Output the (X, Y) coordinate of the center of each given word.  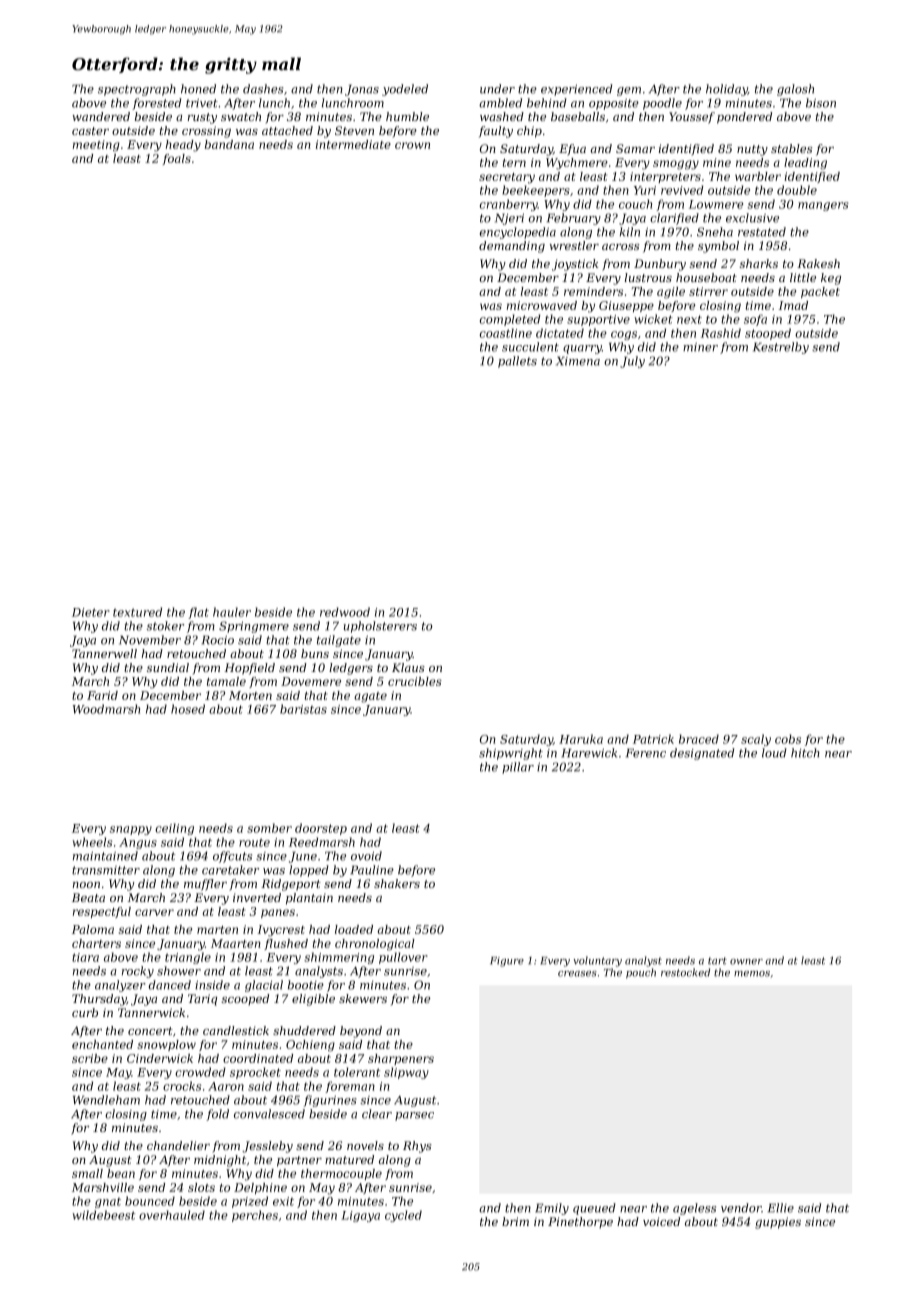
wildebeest (103, 1215)
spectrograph (137, 90)
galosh (795, 90)
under (497, 89)
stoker (165, 626)
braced (699, 739)
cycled (403, 1216)
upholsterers (380, 627)
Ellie (781, 1208)
